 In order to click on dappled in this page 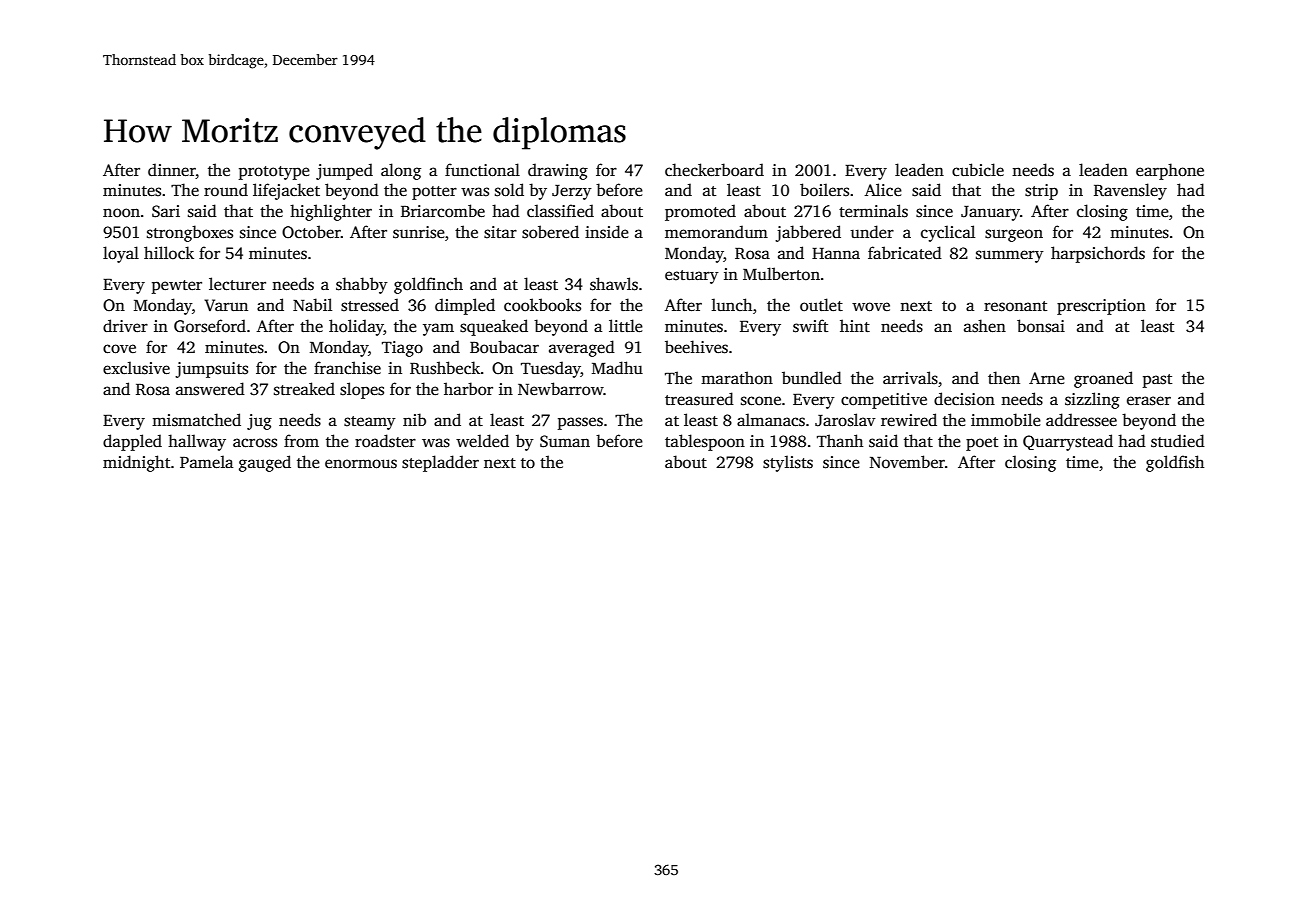, I will do `click(132, 442)`.
